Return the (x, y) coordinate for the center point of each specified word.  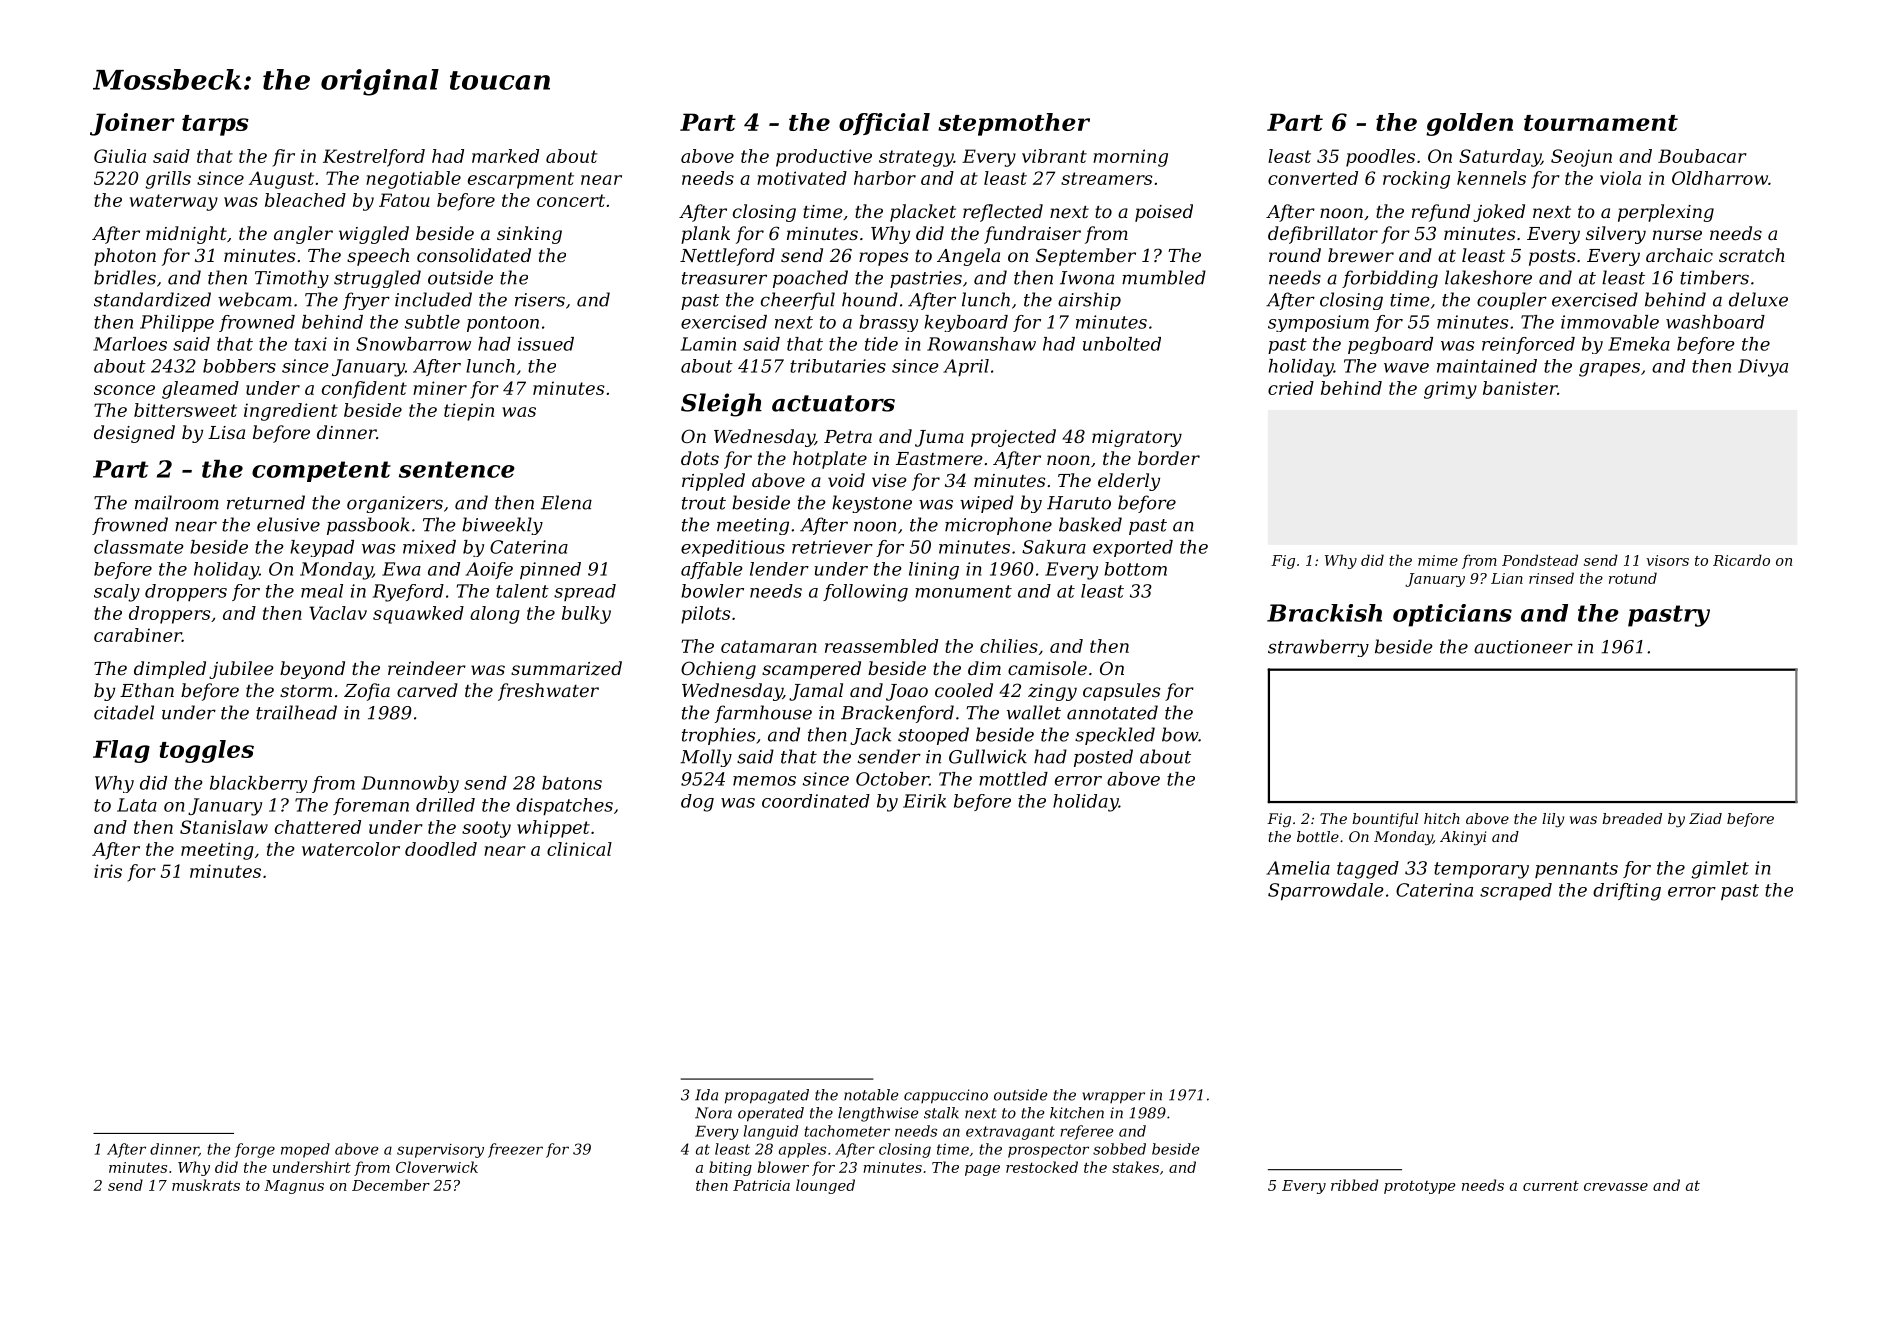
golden (1469, 124)
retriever (832, 547)
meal (322, 591)
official (884, 124)
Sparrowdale (1326, 891)
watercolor (351, 849)
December (391, 1185)
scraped (1516, 891)
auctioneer (1523, 647)
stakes (1135, 1167)
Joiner (132, 124)
